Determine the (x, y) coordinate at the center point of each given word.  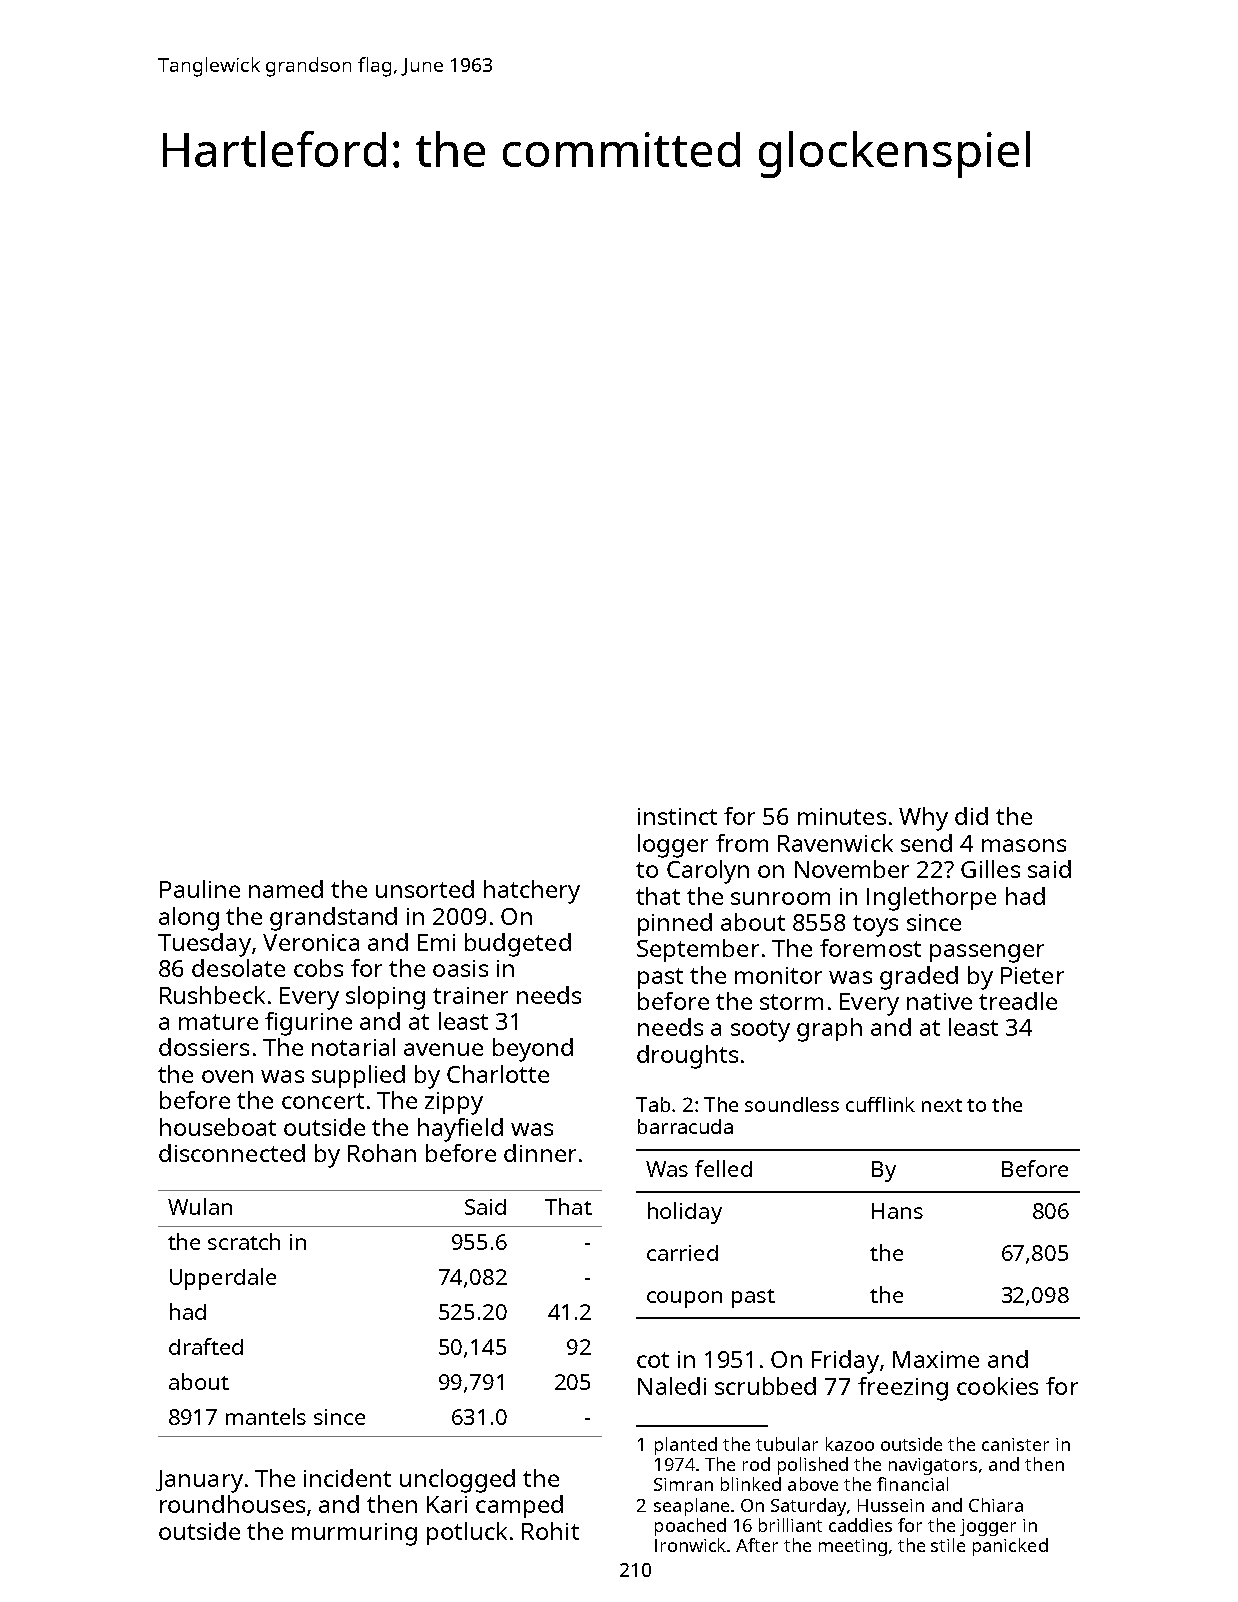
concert (323, 1101)
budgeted (518, 945)
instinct (677, 816)
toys (875, 926)
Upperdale (223, 1279)
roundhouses (232, 1504)
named (286, 889)
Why (923, 819)
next (942, 1105)
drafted (206, 1346)
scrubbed (765, 1386)
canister (1015, 1444)
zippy (454, 1103)
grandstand (333, 919)
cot (653, 1360)
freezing (903, 1389)
